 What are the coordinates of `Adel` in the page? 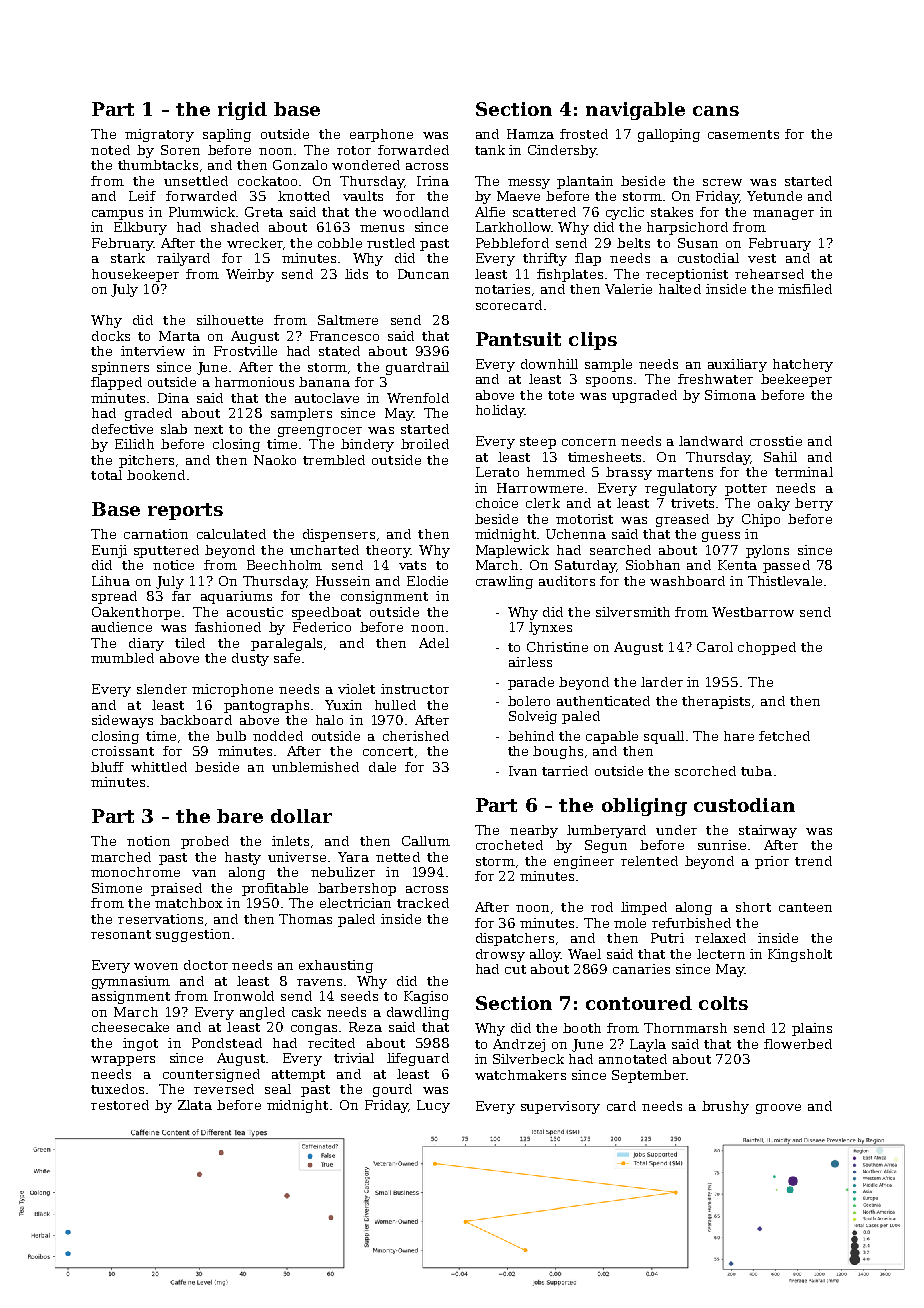 It's located at (434, 643).
